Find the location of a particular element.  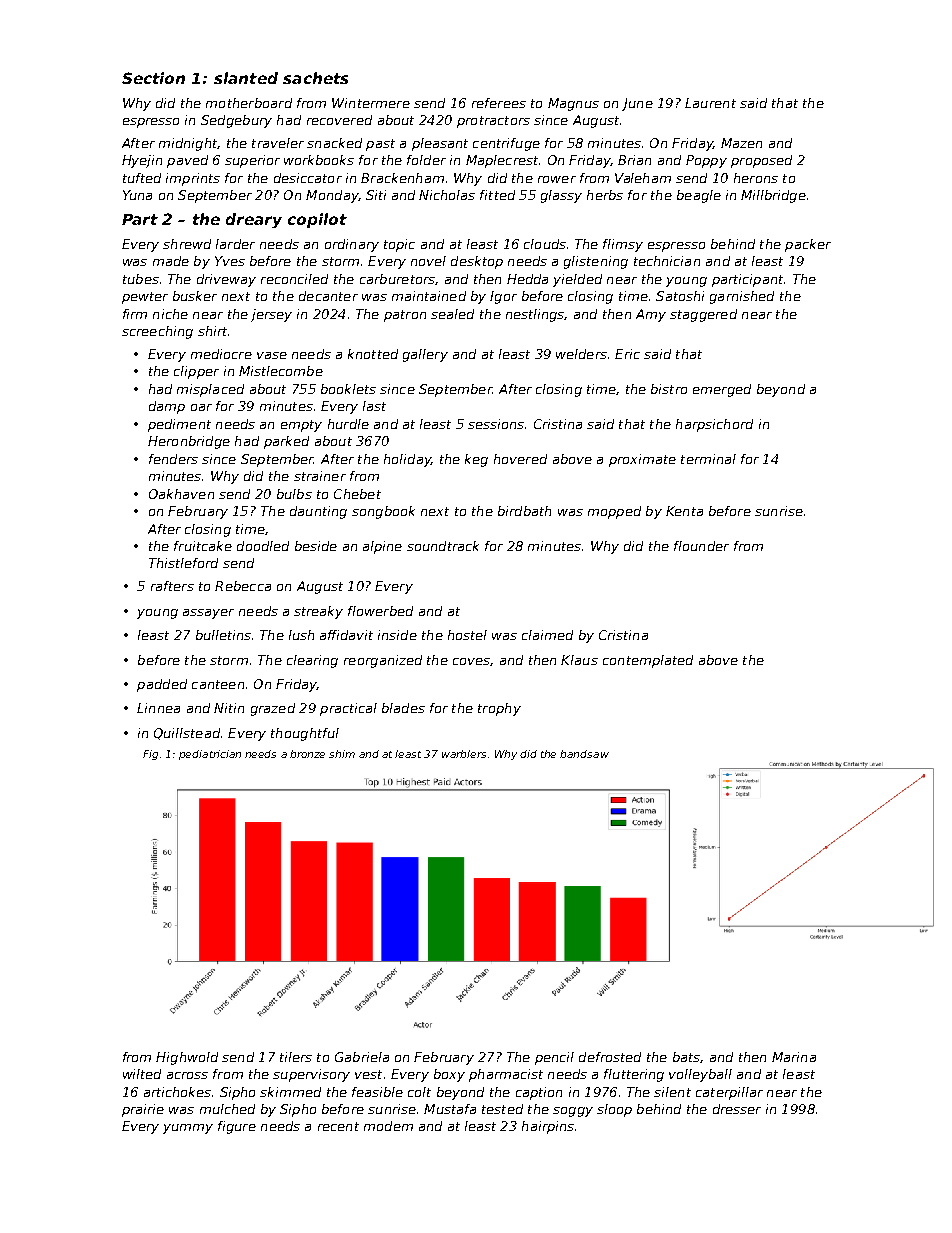

bronze is located at coordinates (307, 754).
